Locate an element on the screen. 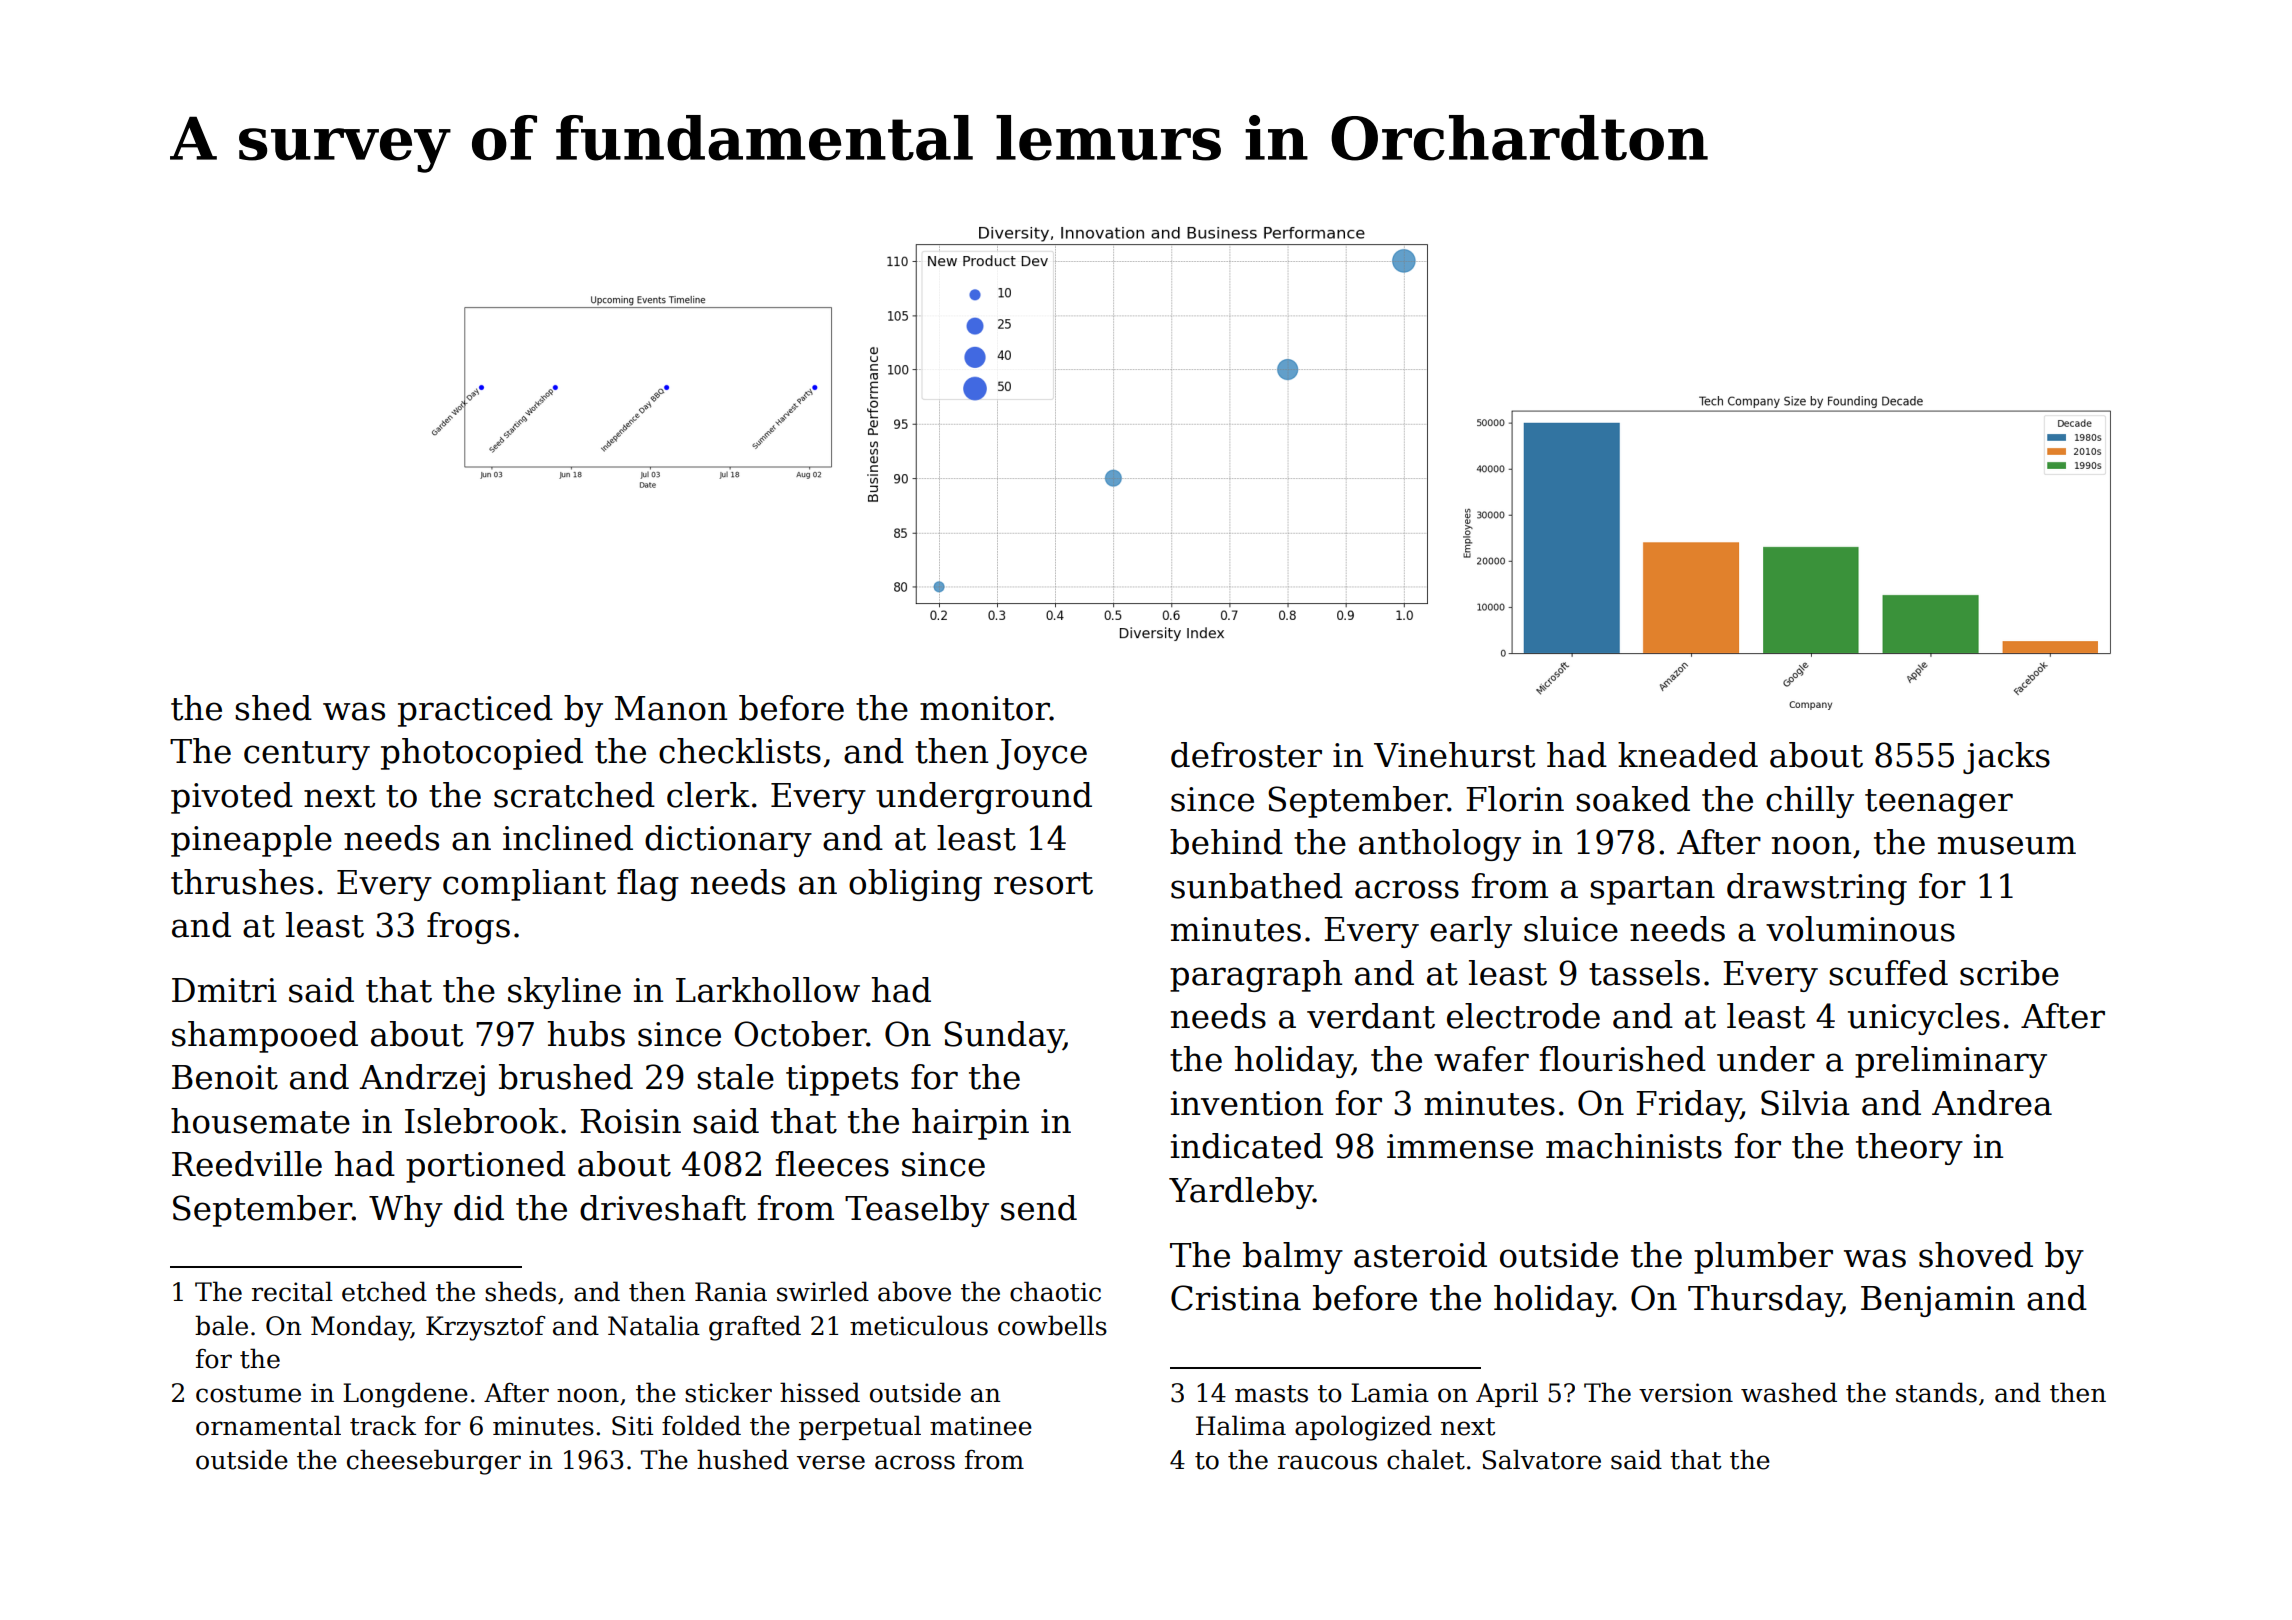  tippets is located at coordinates (842, 1080).
